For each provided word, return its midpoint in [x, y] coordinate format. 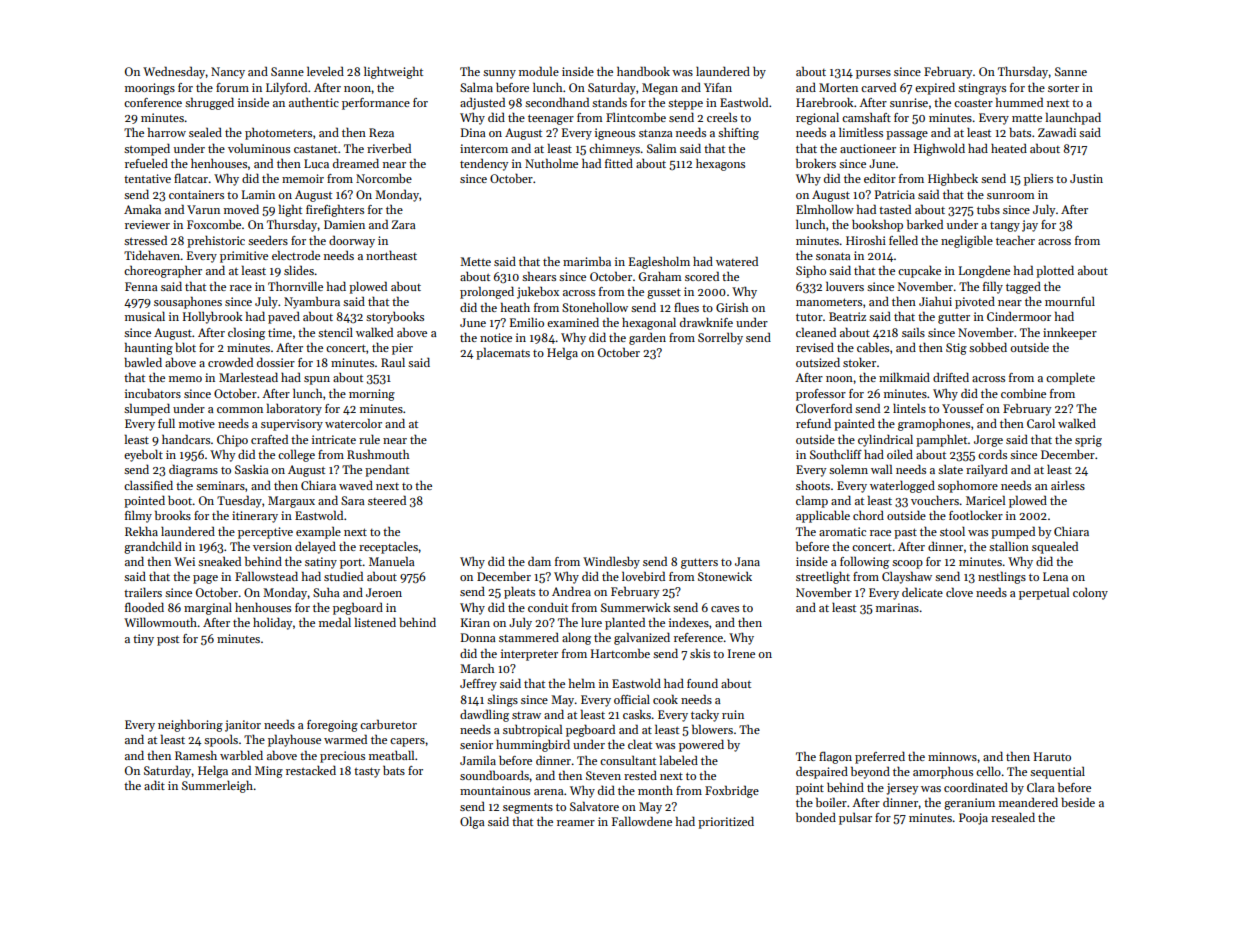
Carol [1041, 423]
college [296, 455]
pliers [1038, 179]
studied [343, 576]
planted [625, 623]
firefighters [335, 210]
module [539, 71]
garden [647, 338]
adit [154, 785]
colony [1090, 593]
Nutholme [551, 163]
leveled [325, 71]
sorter [1063, 88]
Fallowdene [642, 821]
